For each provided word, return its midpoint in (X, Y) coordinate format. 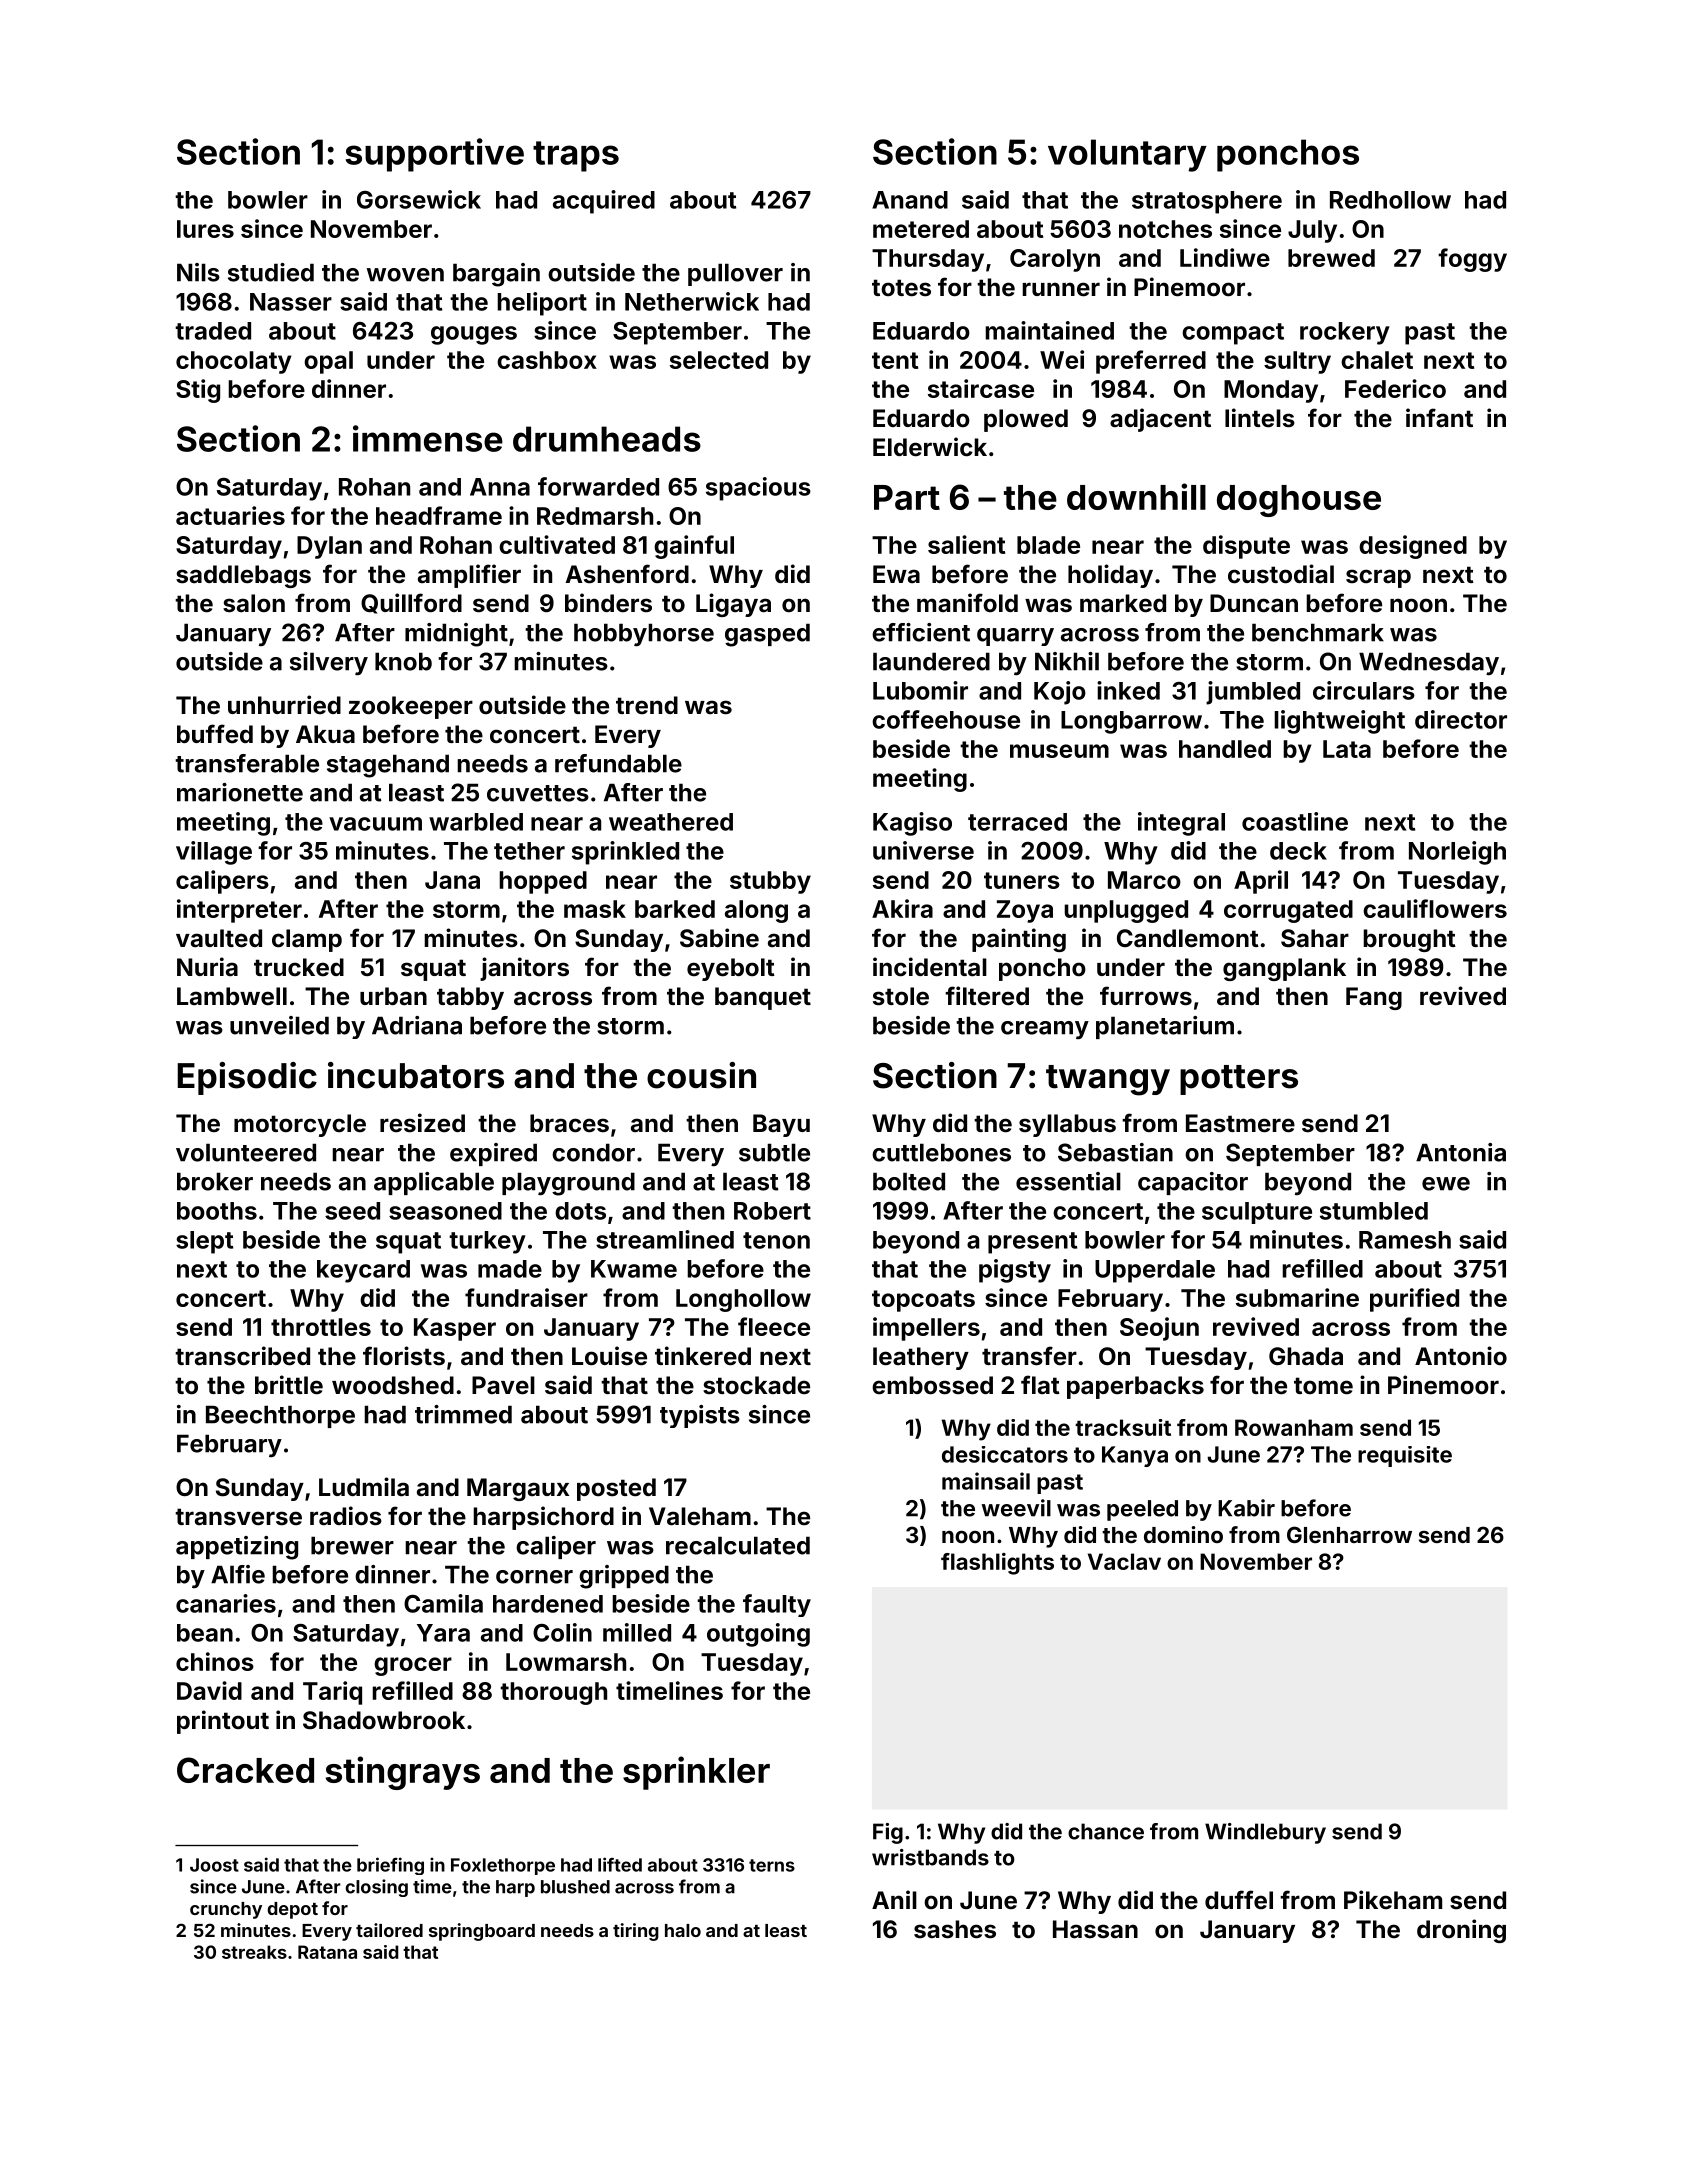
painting (1019, 940)
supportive (435, 155)
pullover (735, 274)
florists (404, 1356)
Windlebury (1265, 1833)
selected (719, 360)
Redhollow (1390, 200)
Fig (888, 1833)
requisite (1405, 1456)
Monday (1271, 391)
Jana (452, 880)
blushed (575, 1887)
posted (616, 1489)
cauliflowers (1435, 908)
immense (428, 438)
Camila (443, 1603)
